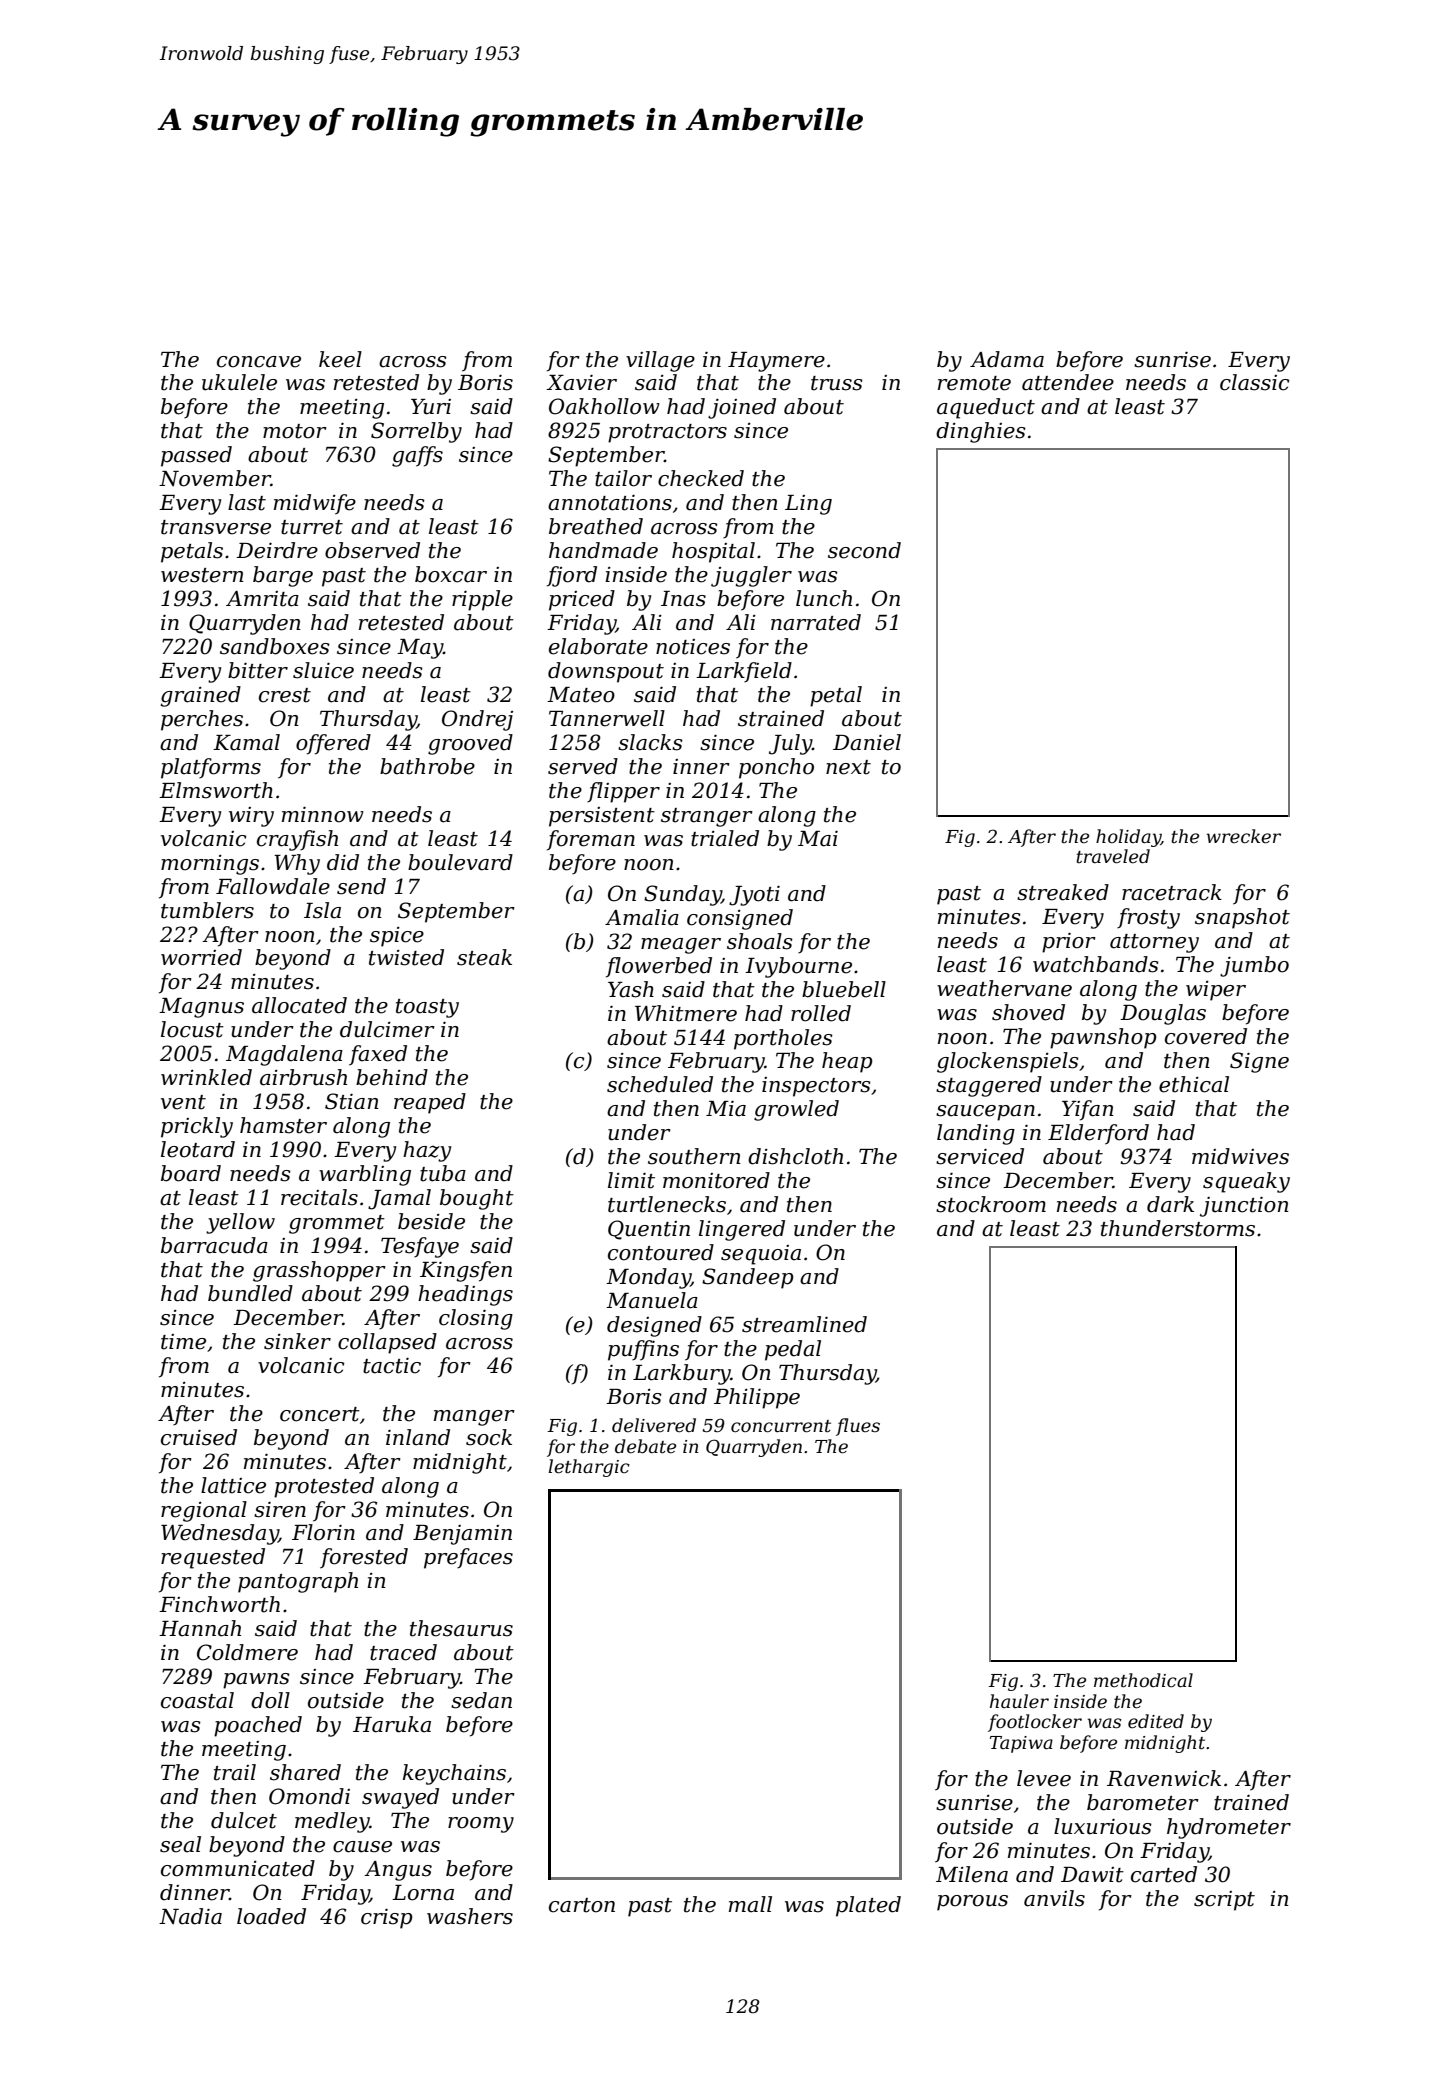 Image resolution: width=1450 pixels, height=2100 pixels. What do you see at coordinates (299, 1005) in the screenshot?
I see `allocated` at bounding box center [299, 1005].
